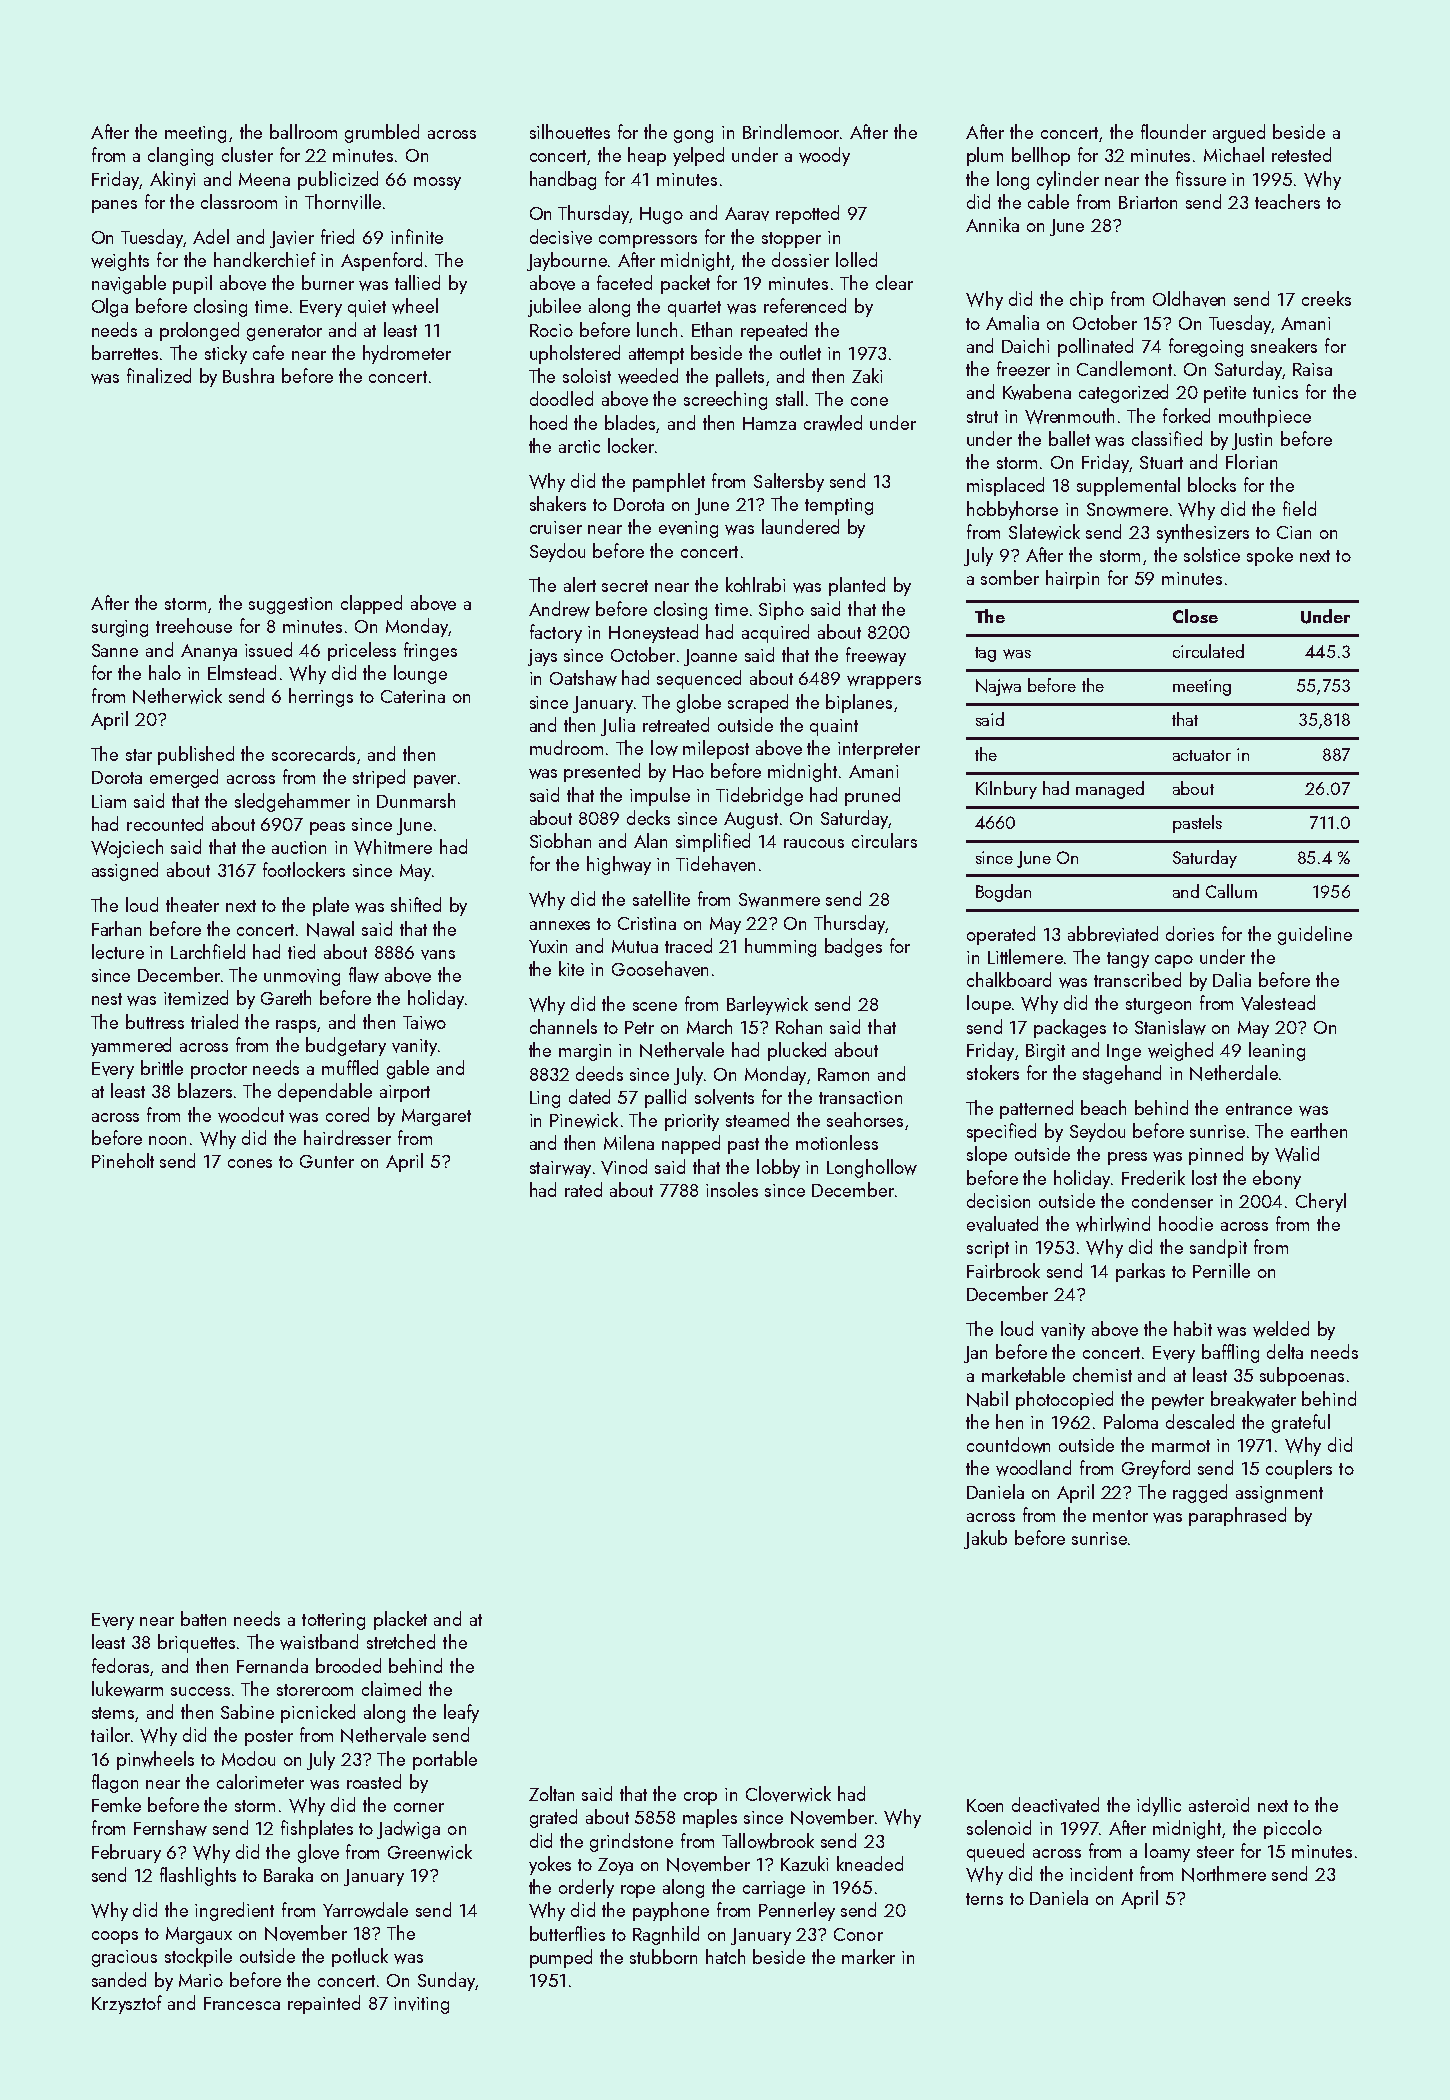  What do you see at coordinates (382, 133) in the screenshot?
I see `grumbled` at bounding box center [382, 133].
